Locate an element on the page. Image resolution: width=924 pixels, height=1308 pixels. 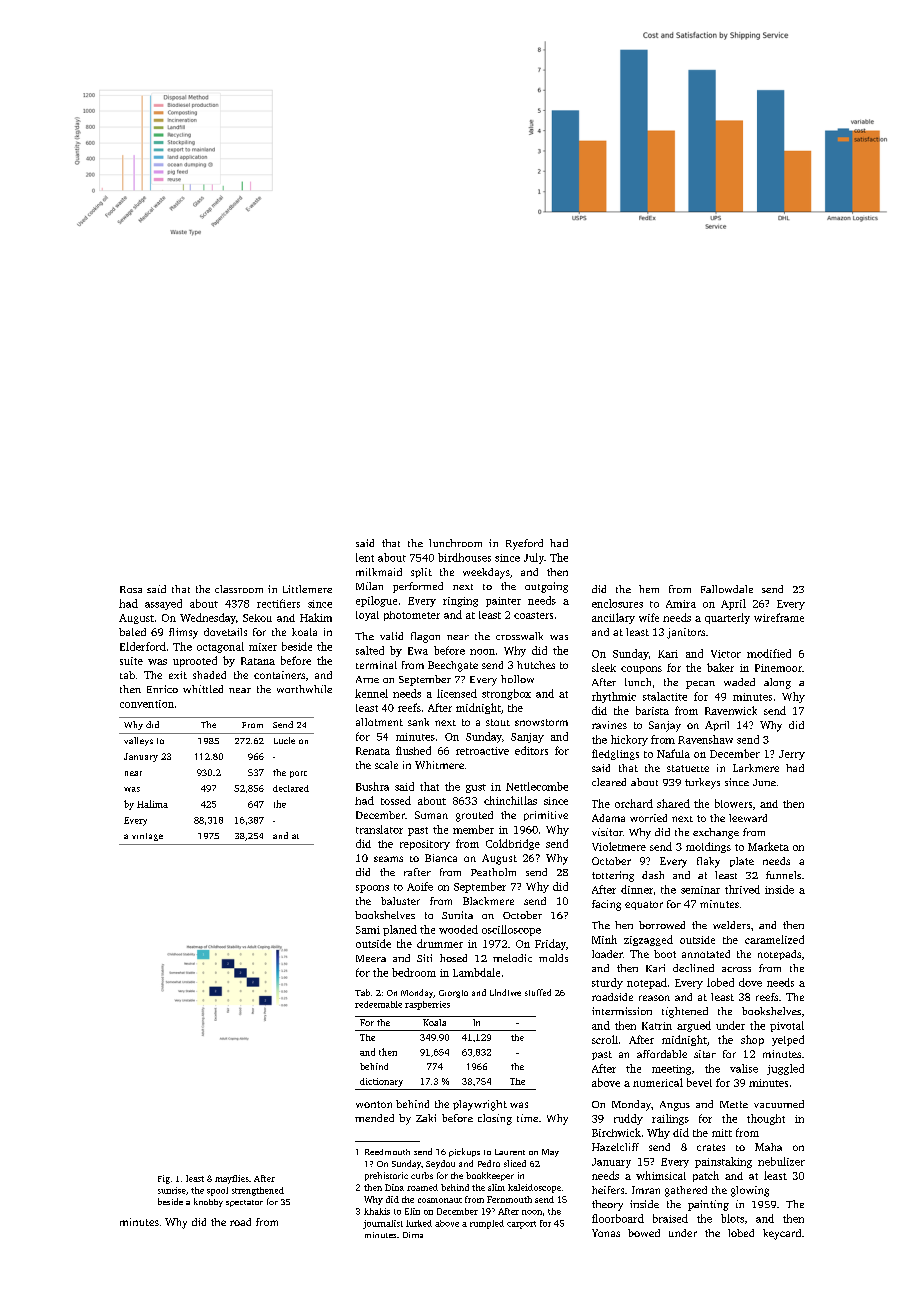
snowstorm is located at coordinates (541, 722).
